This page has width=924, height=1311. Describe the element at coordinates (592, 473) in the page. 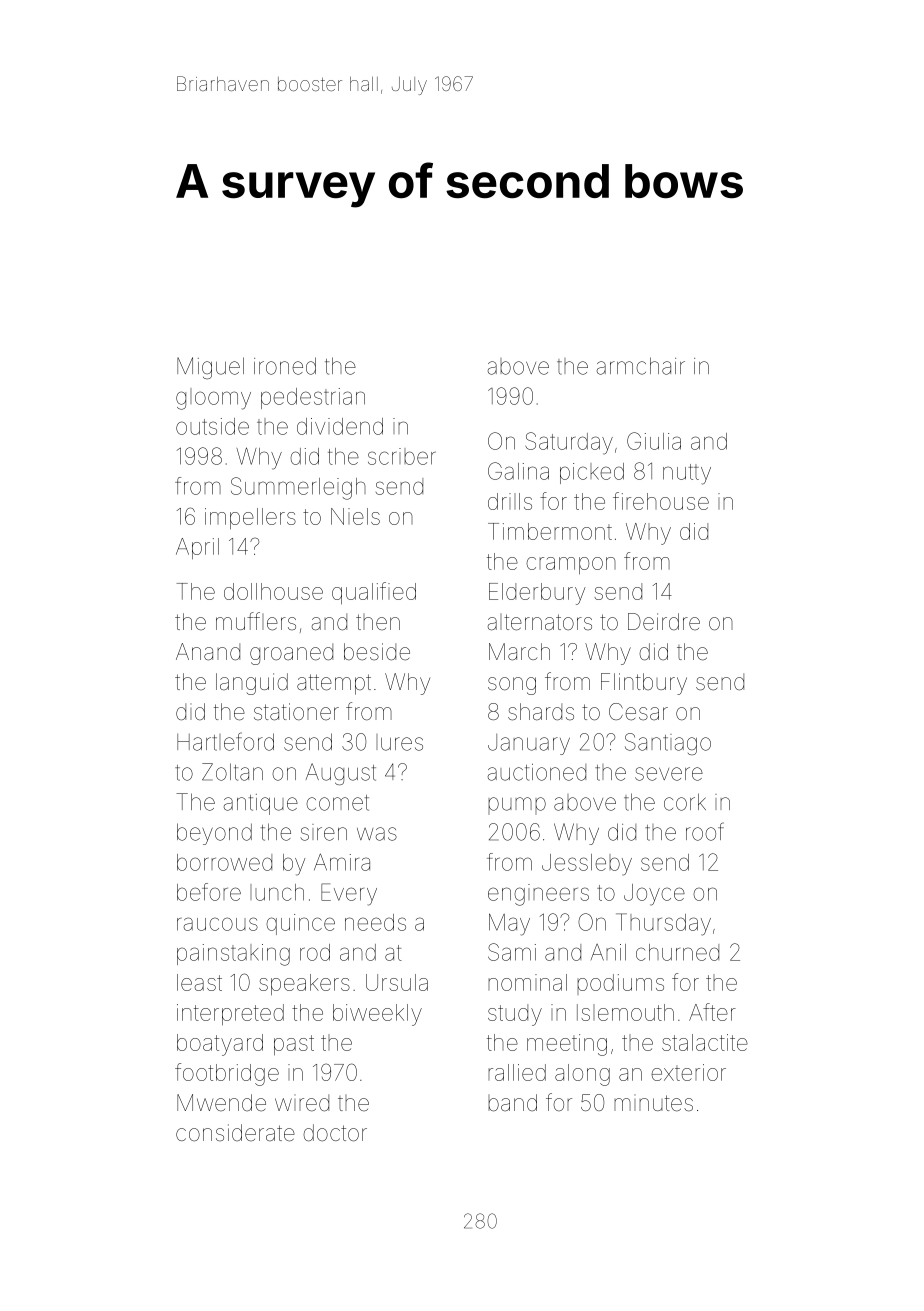

I see `picked` at that location.
